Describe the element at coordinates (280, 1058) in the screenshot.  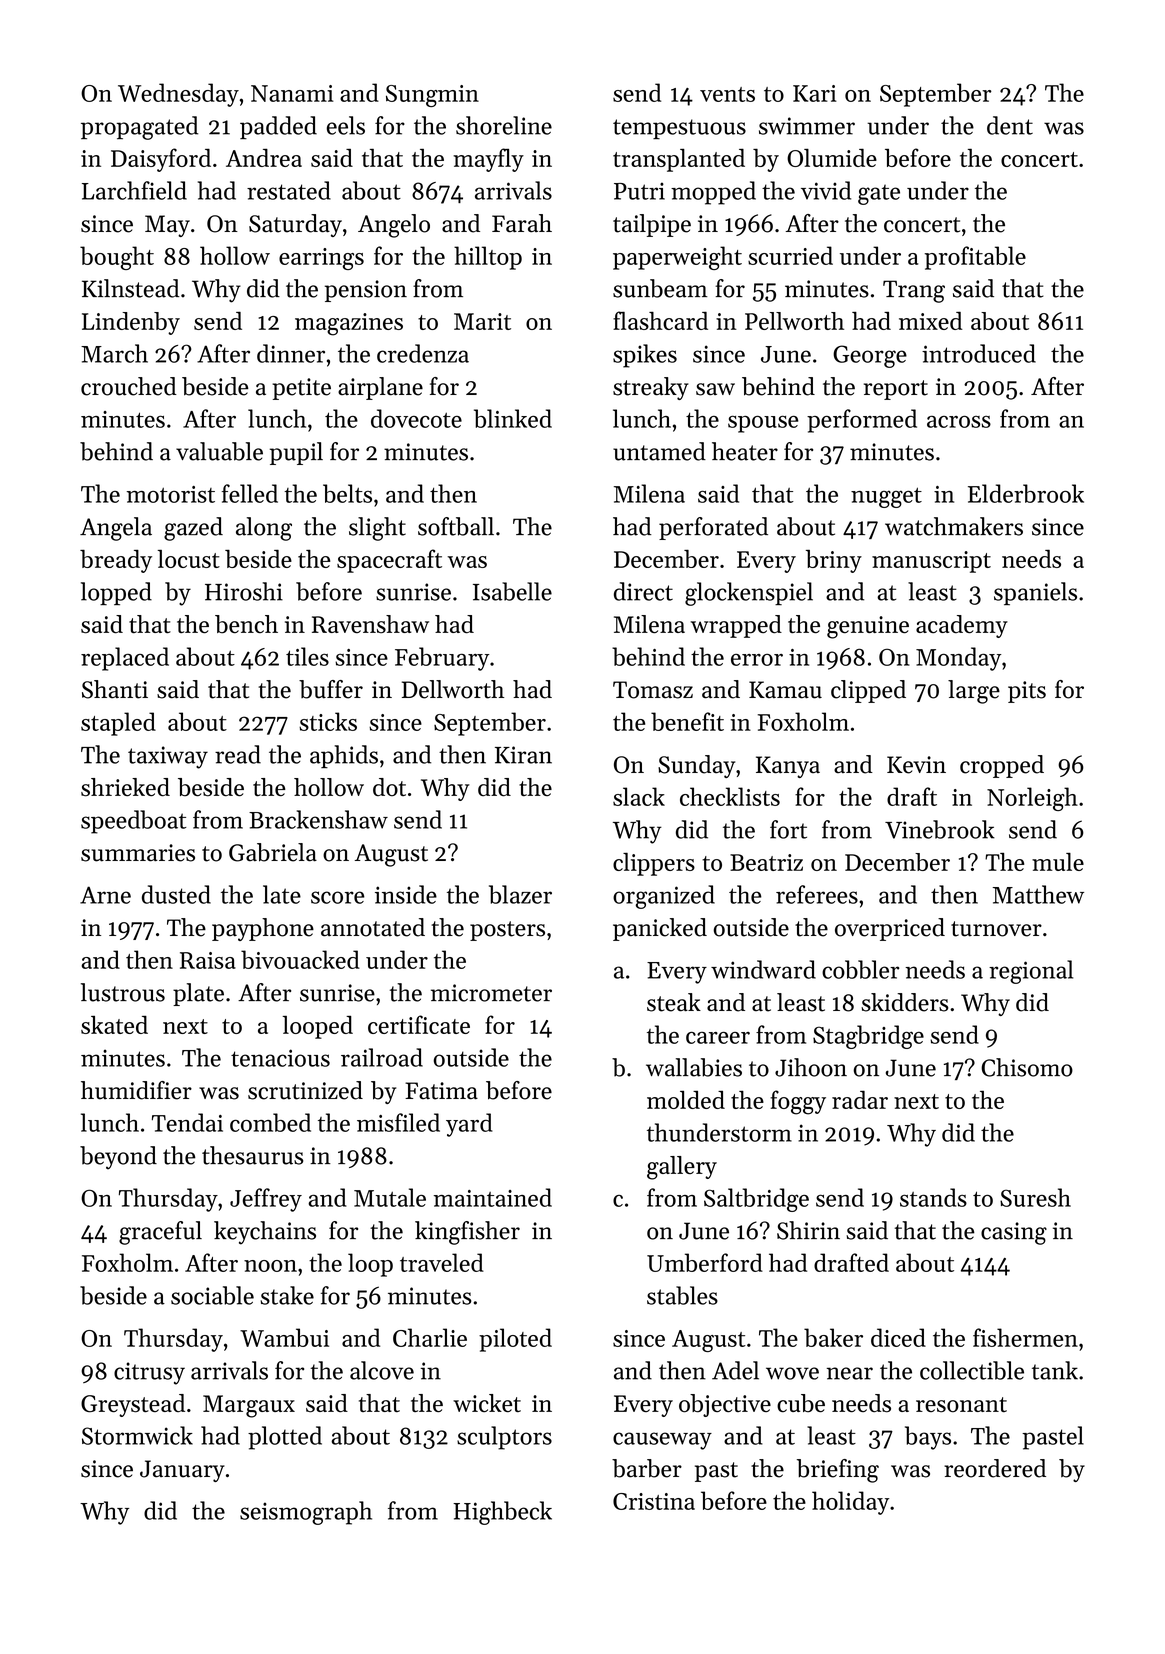
I see `tenacious` at that location.
